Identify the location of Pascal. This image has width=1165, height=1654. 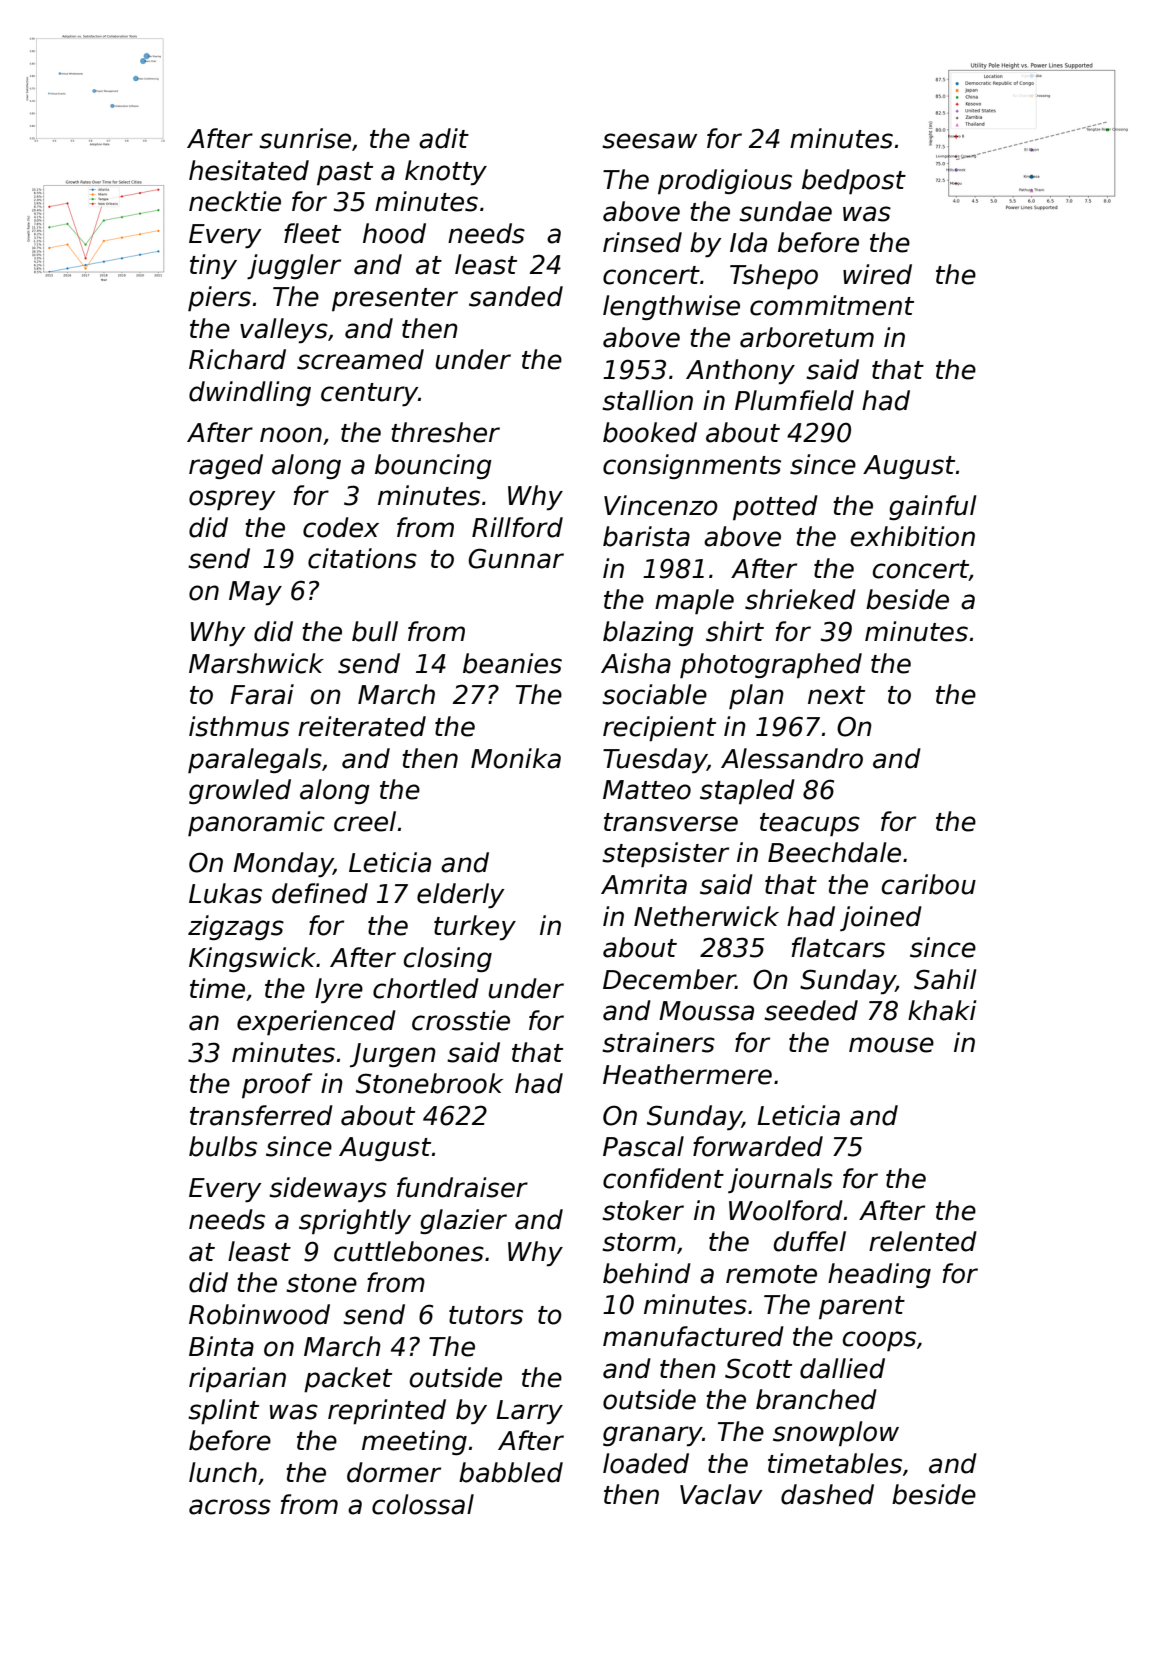
(643, 1146).
